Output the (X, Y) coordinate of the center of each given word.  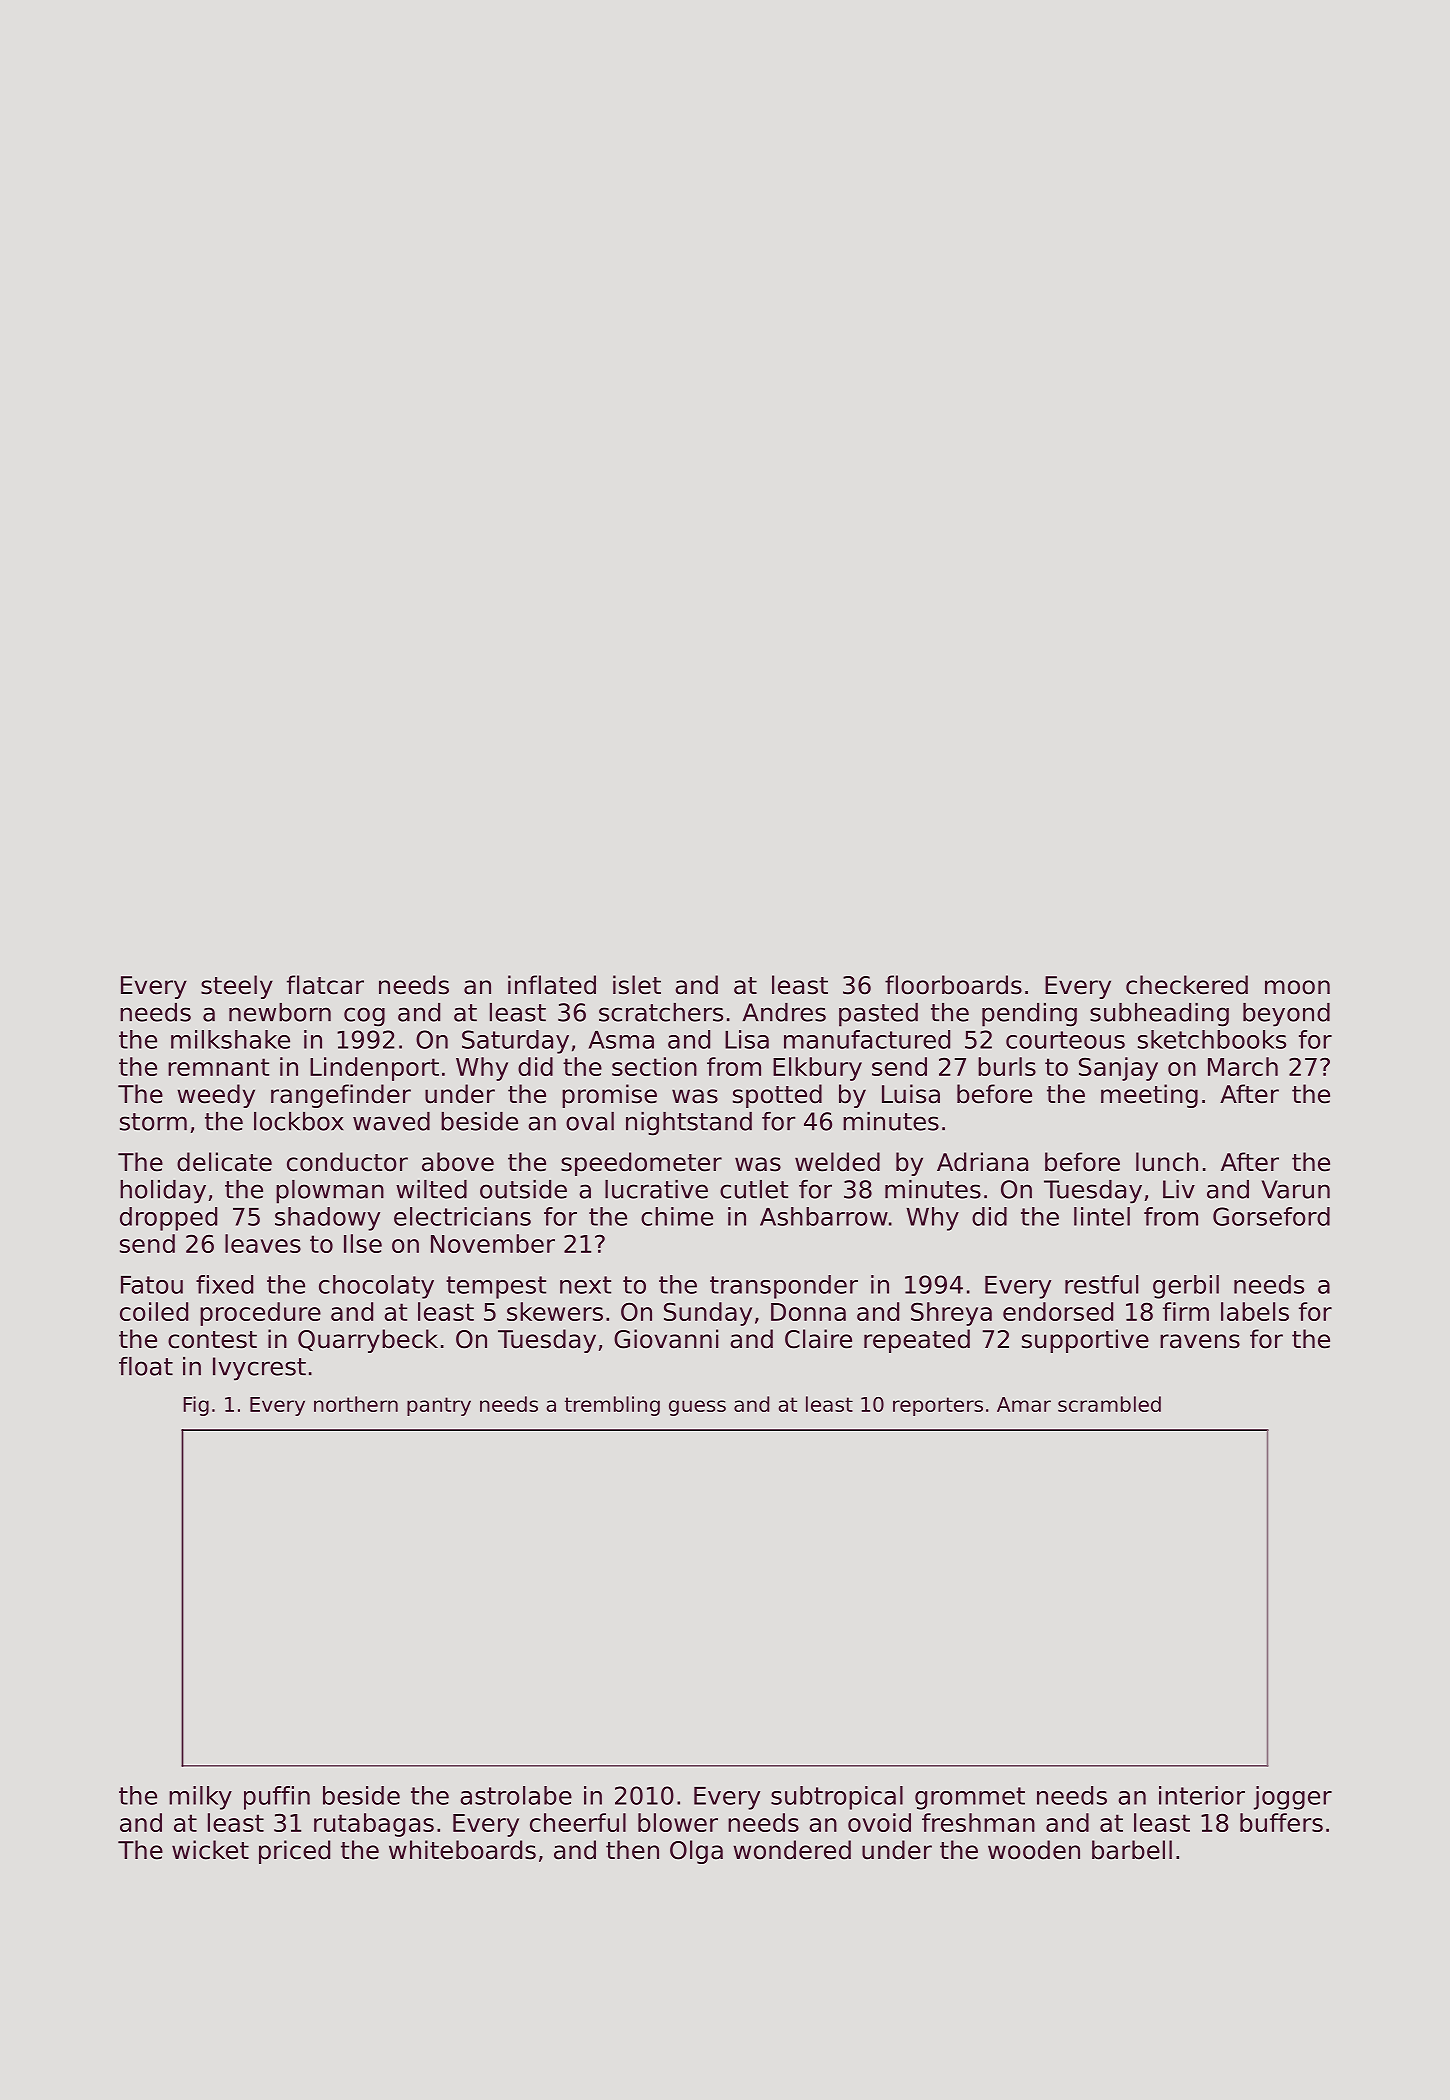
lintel (1102, 1216)
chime (677, 1216)
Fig (196, 1406)
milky (200, 1798)
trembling (612, 1406)
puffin (277, 1798)
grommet (970, 1798)
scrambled (1109, 1404)
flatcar (325, 985)
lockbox (299, 1121)
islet (637, 985)
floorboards (953, 985)
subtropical (837, 1798)
